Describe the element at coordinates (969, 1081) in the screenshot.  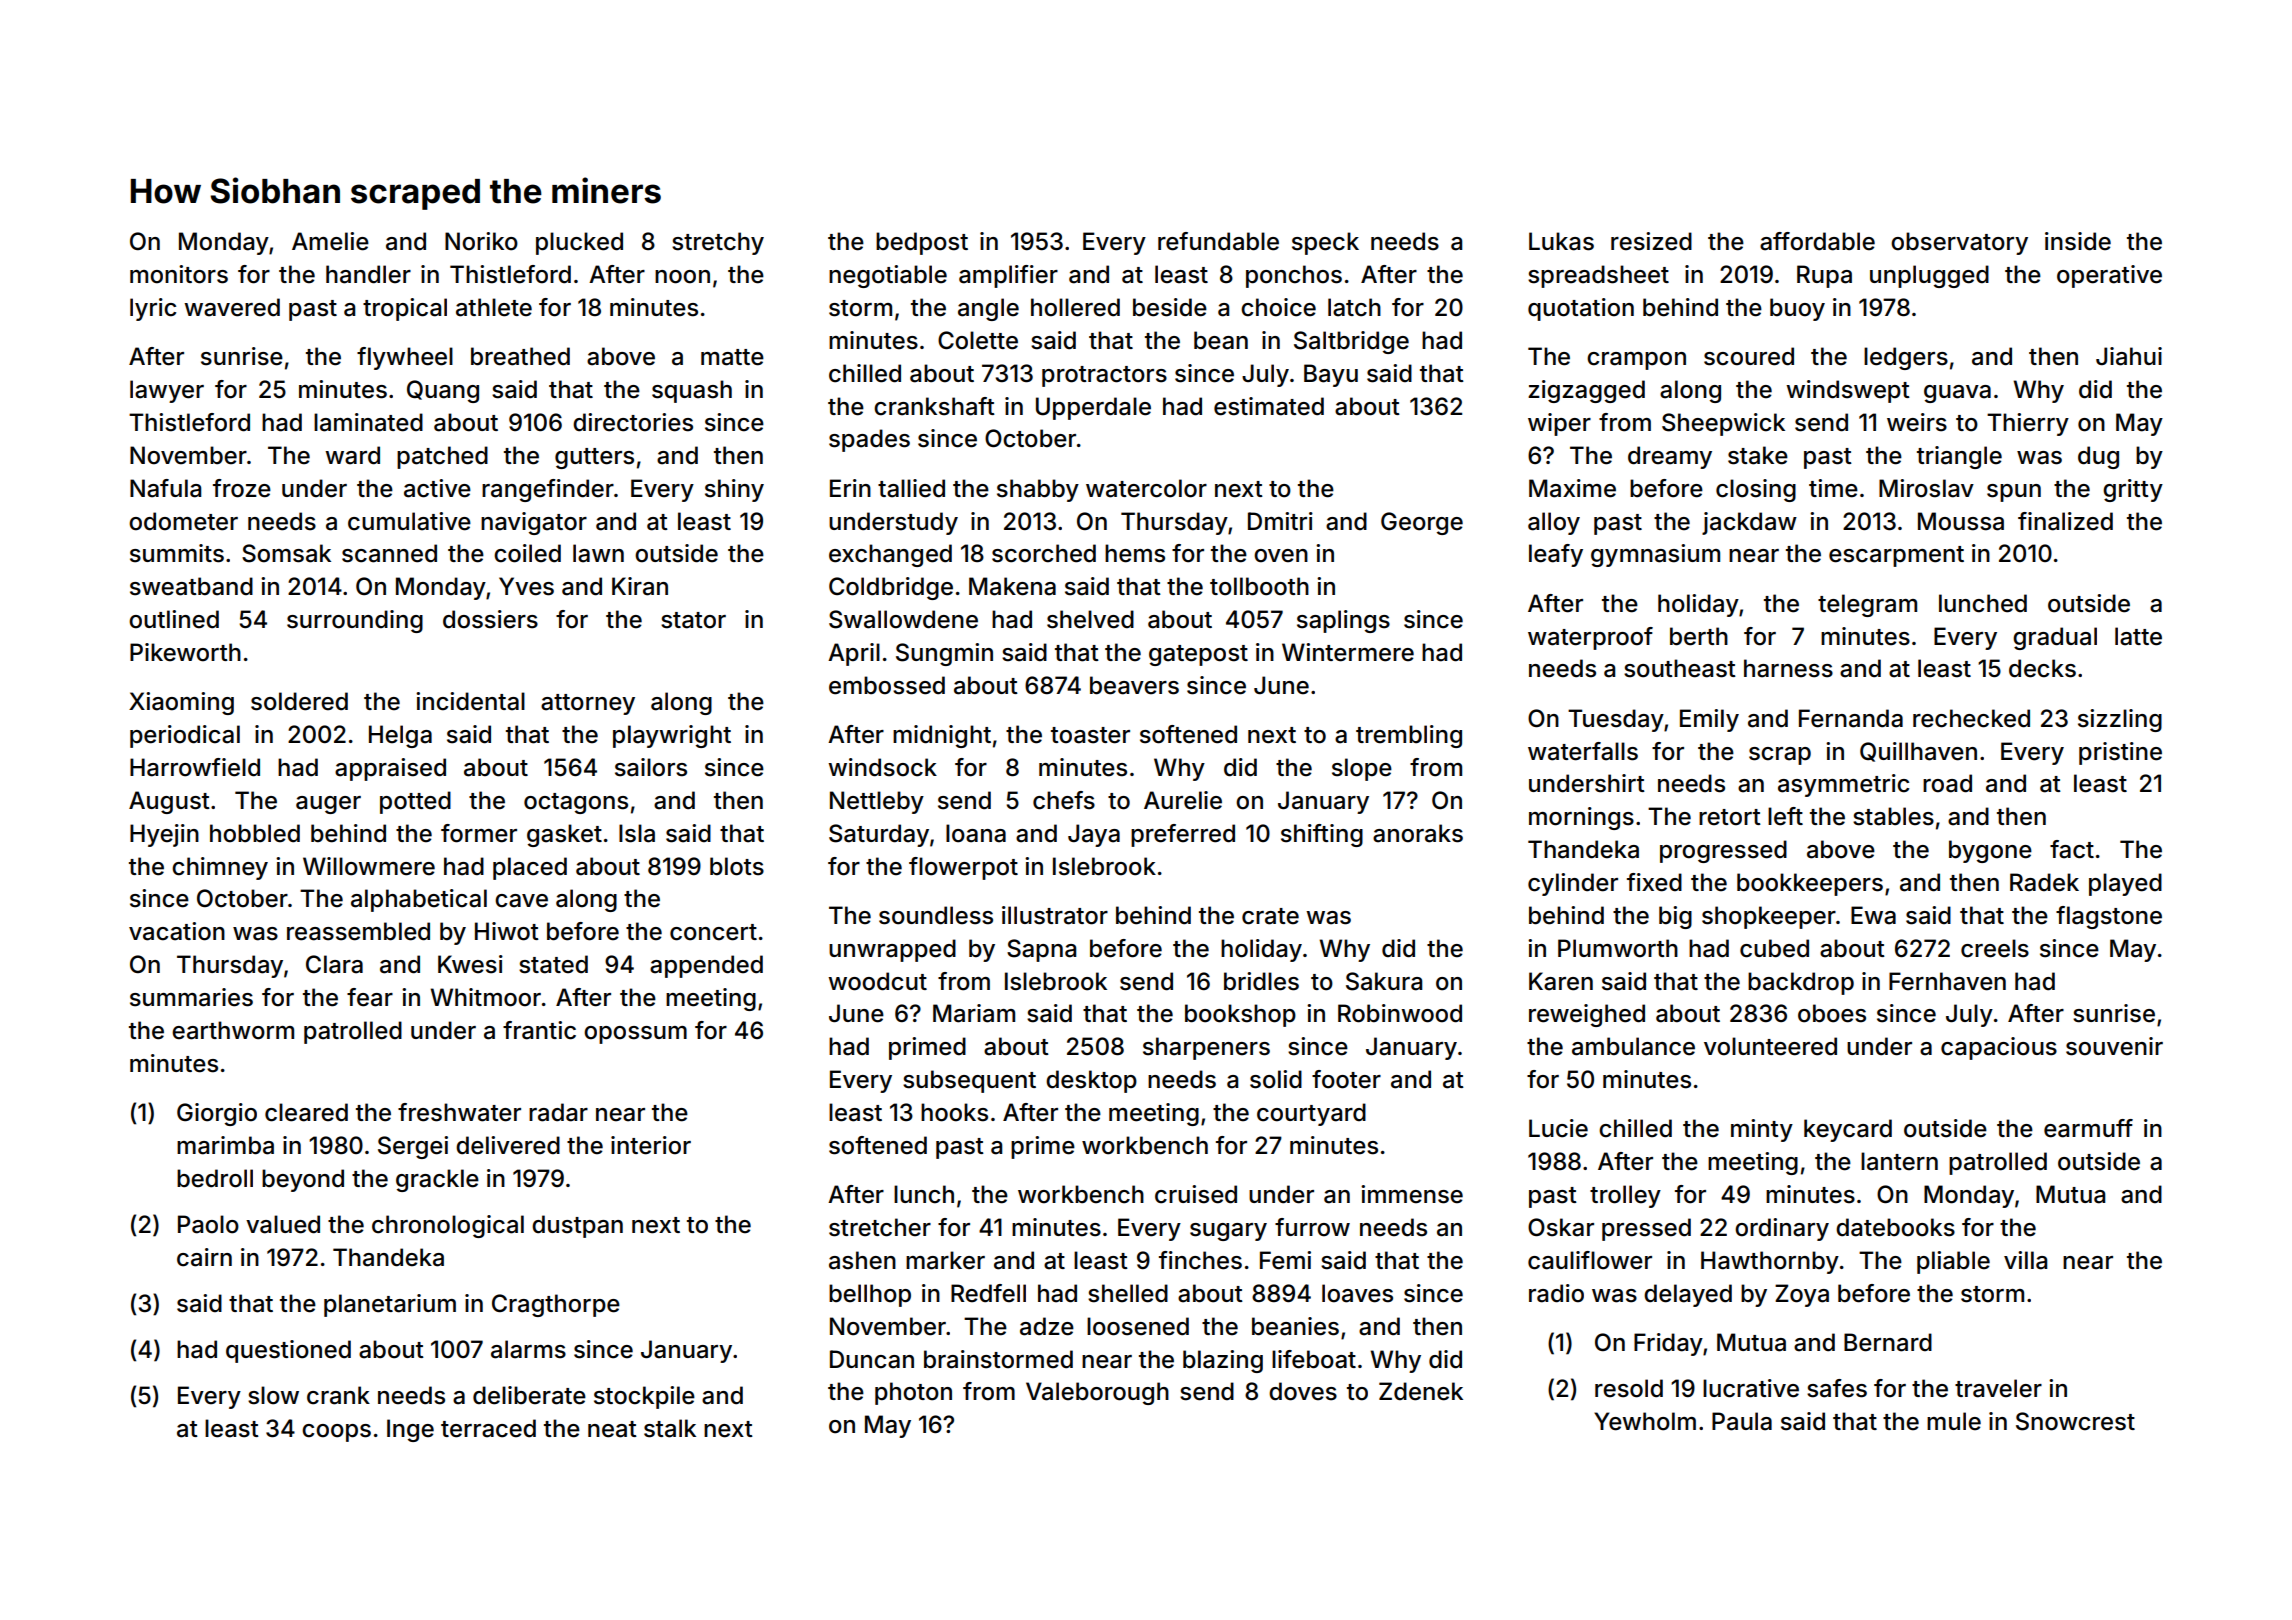
I see `subsequent` at that location.
